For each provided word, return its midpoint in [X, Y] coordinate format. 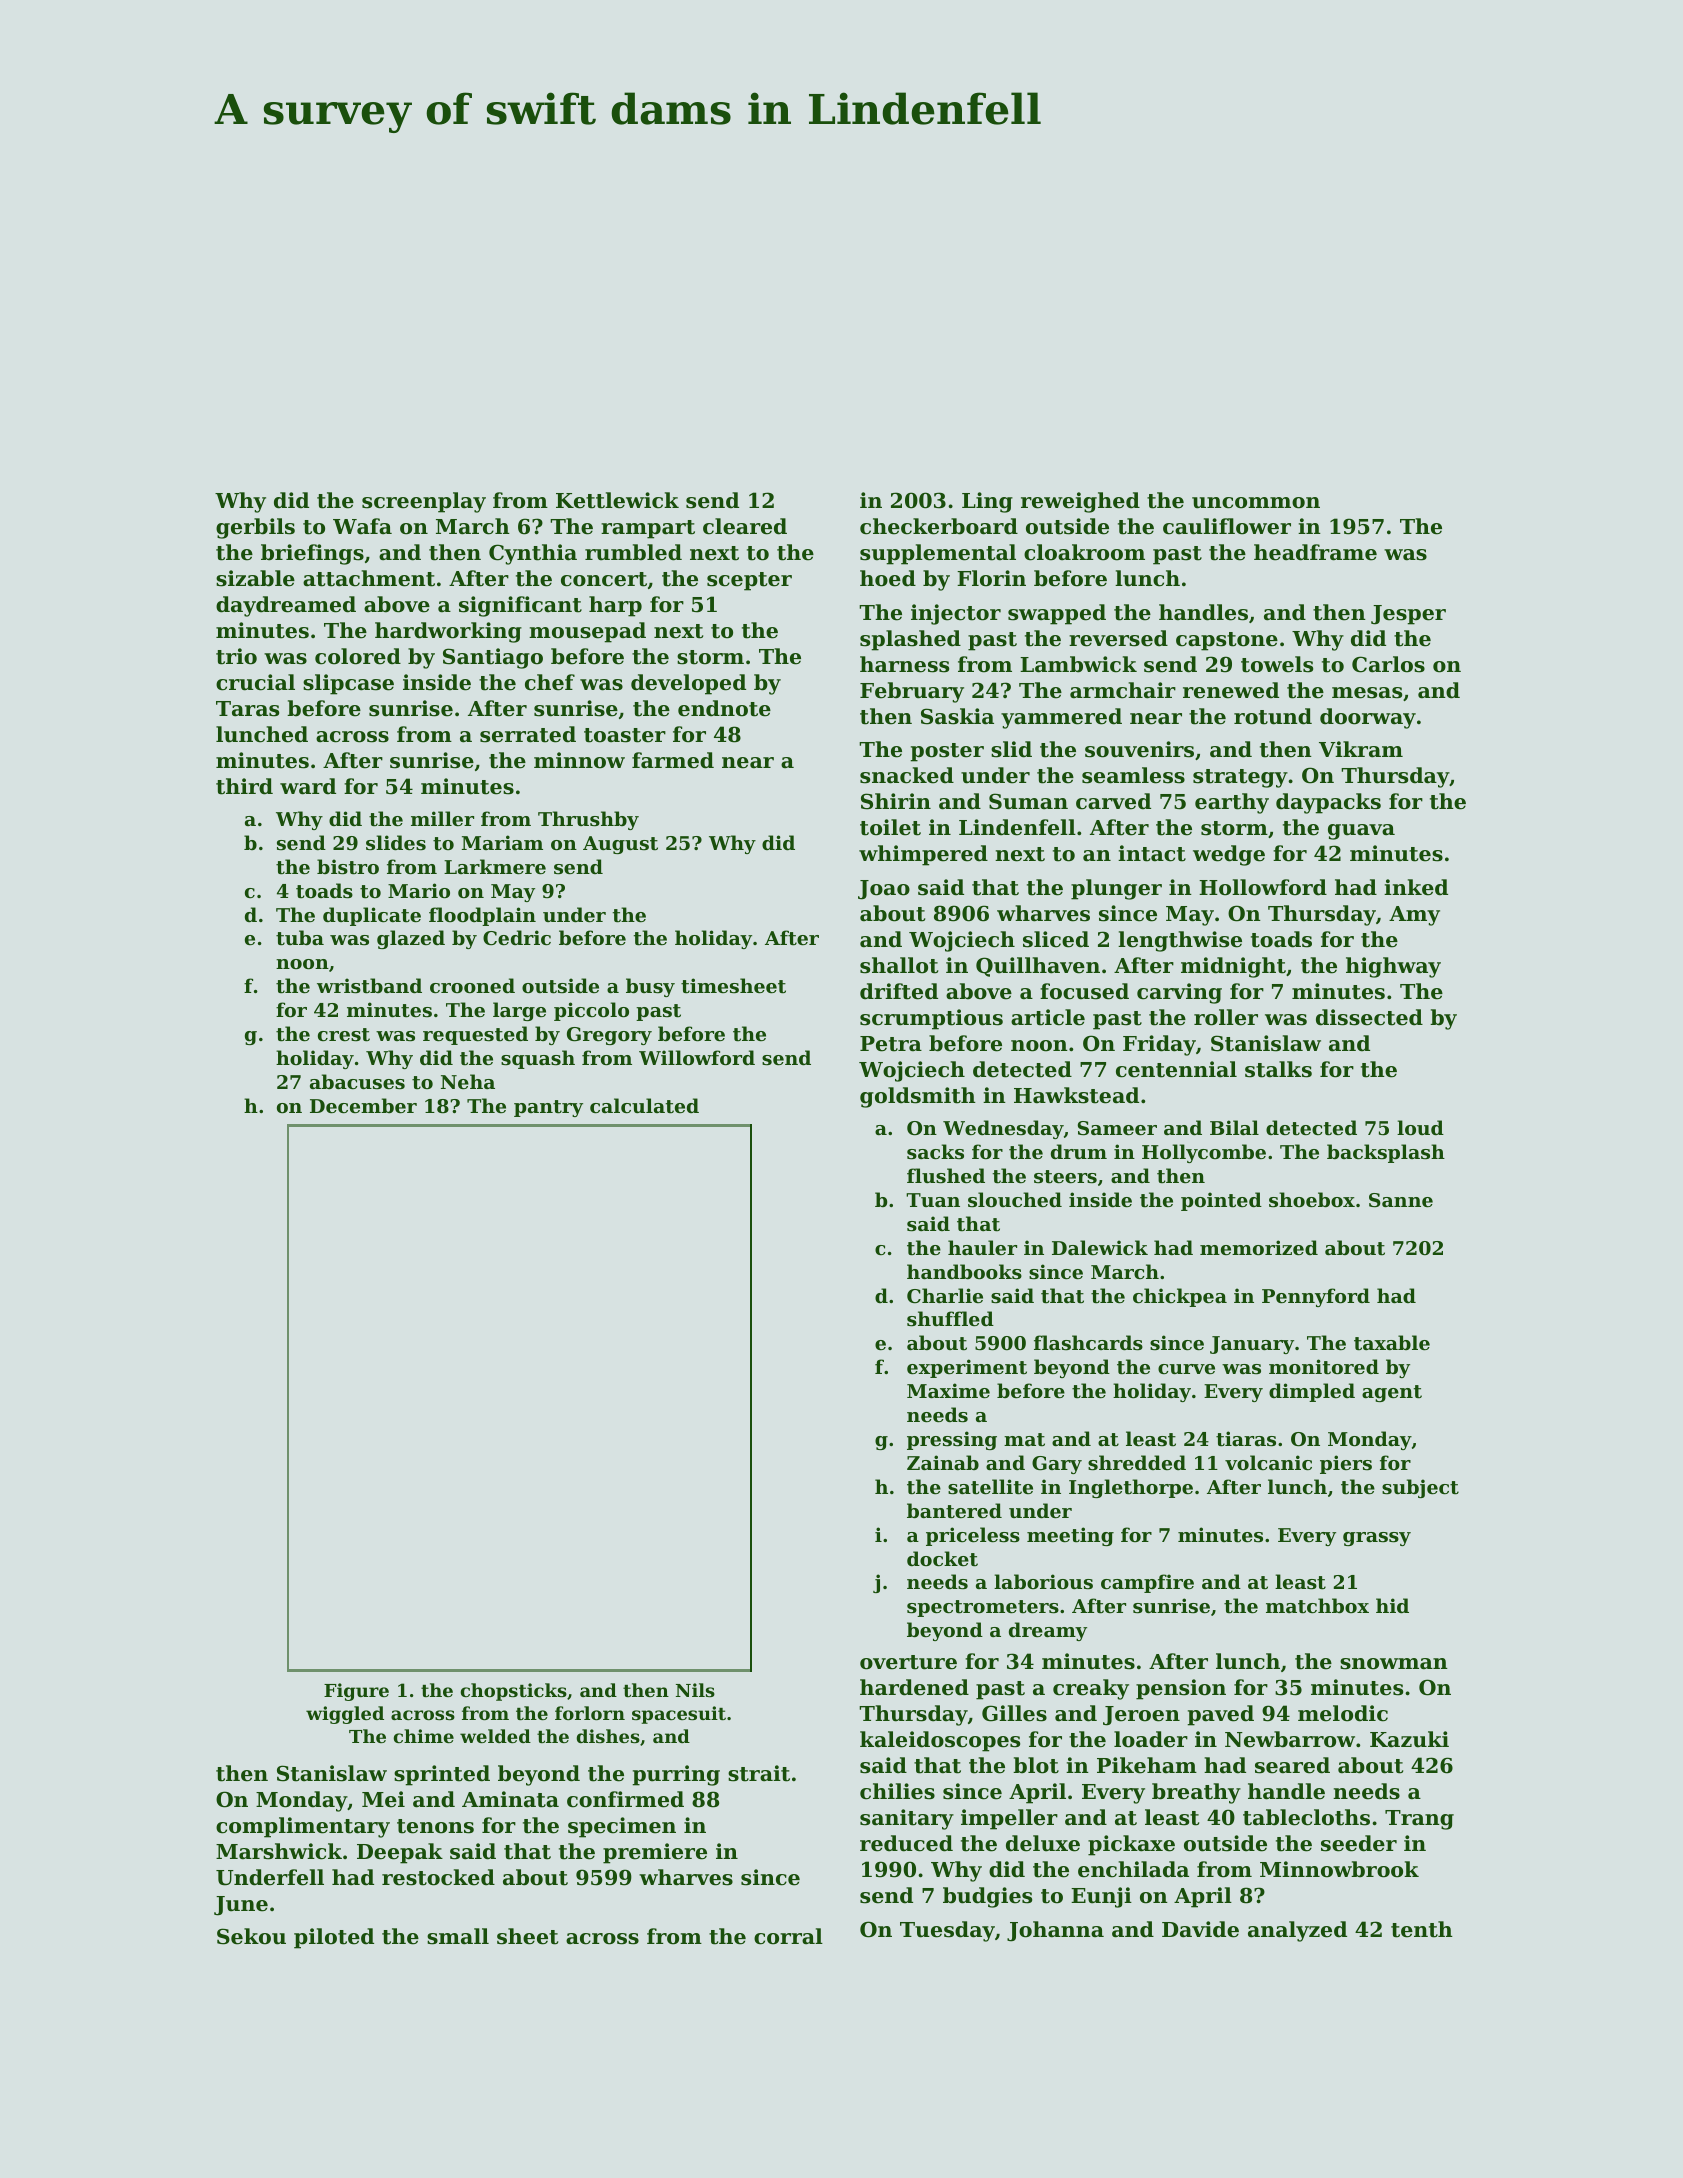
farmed [673, 760]
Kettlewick [617, 500]
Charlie [945, 1295]
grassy [1377, 1539]
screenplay [424, 502]
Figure [356, 1692]
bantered [954, 1511]
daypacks [1328, 803]
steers [1065, 1177]
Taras [247, 709]
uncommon [1256, 503]
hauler [982, 1247]
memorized [1259, 1248]
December [363, 1106]
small [458, 1936]
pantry [548, 1108]
